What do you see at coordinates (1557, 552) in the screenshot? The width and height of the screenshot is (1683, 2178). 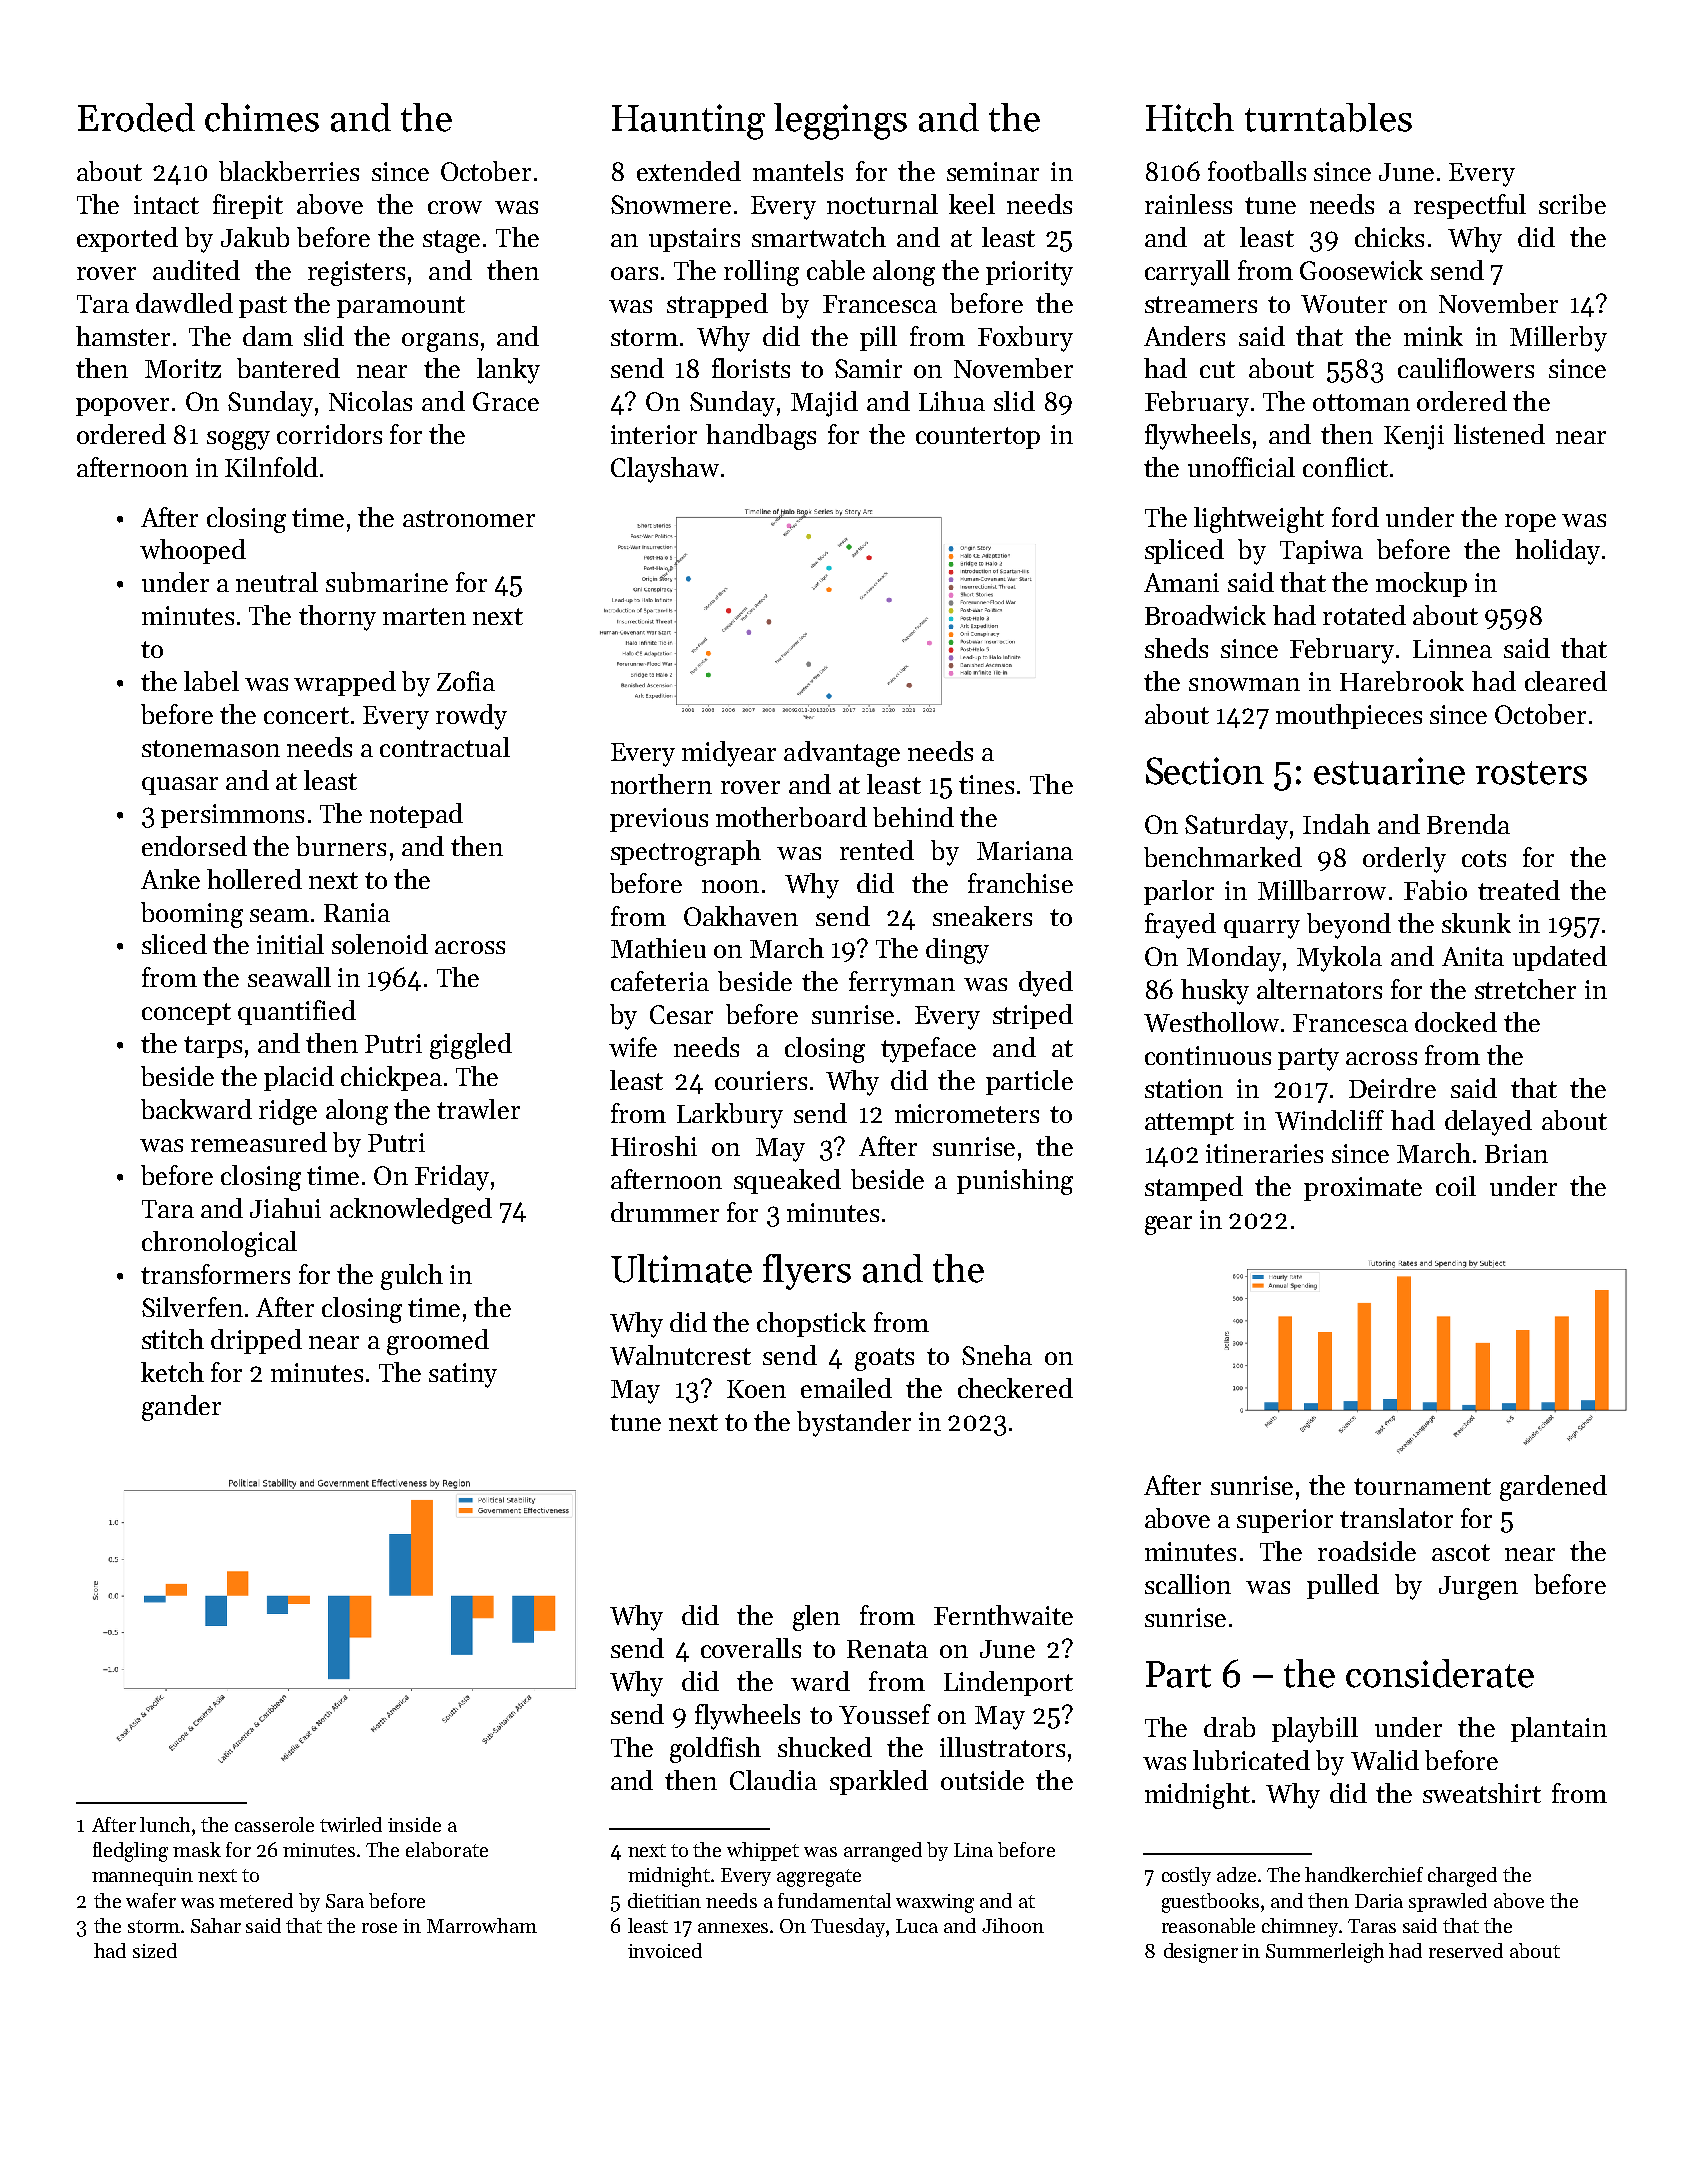 I see `holiday` at bounding box center [1557, 552].
